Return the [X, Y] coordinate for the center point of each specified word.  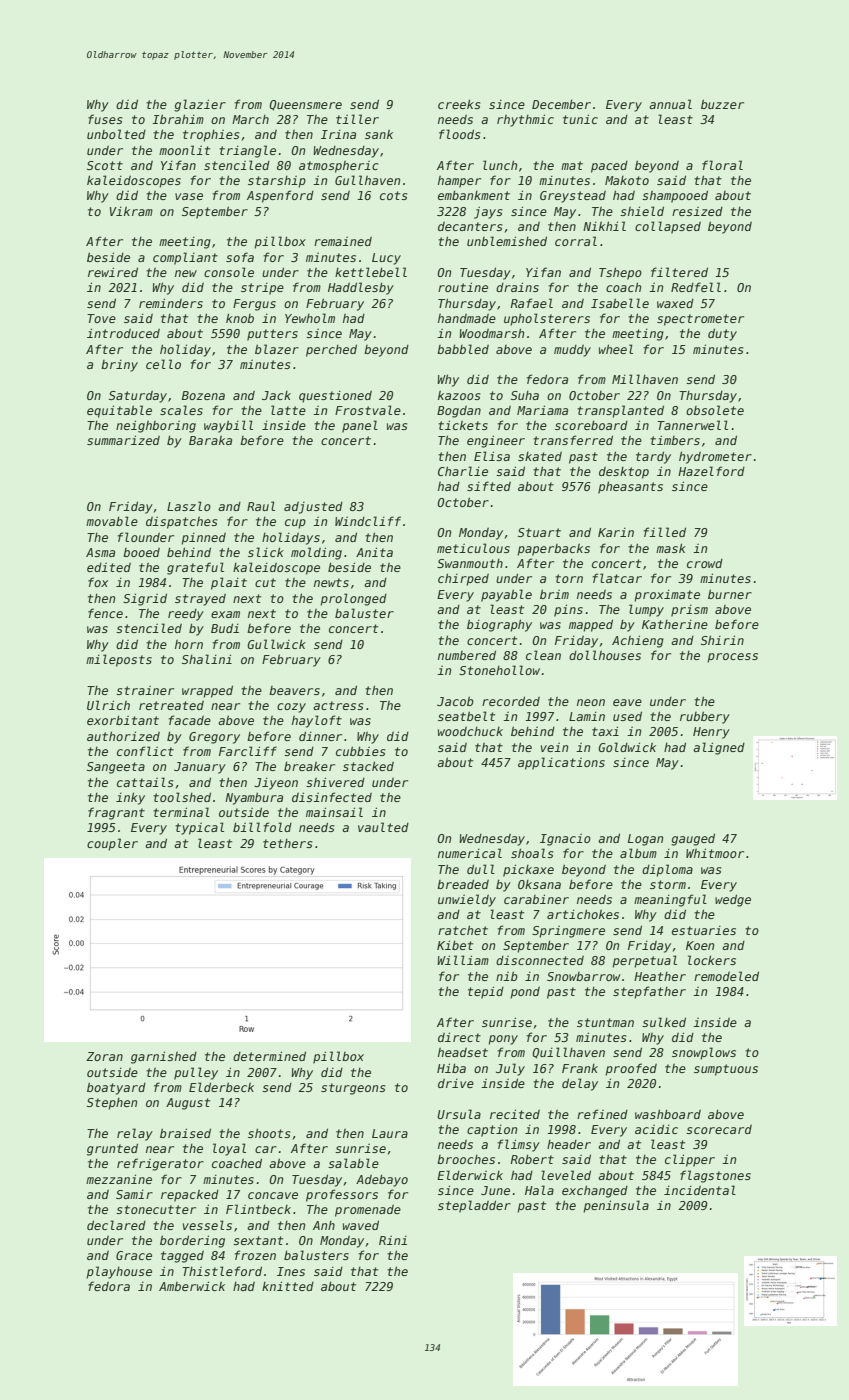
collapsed [668, 227]
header [569, 1144]
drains [517, 287]
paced [609, 167]
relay [135, 1134]
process [732, 658]
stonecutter [156, 1209]
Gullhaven [367, 180]
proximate [667, 596]
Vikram [131, 211]
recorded [511, 701]
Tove [101, 318]
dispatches [181, 523]
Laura [390, 1133]
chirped [463, 579]
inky [130, 798]
